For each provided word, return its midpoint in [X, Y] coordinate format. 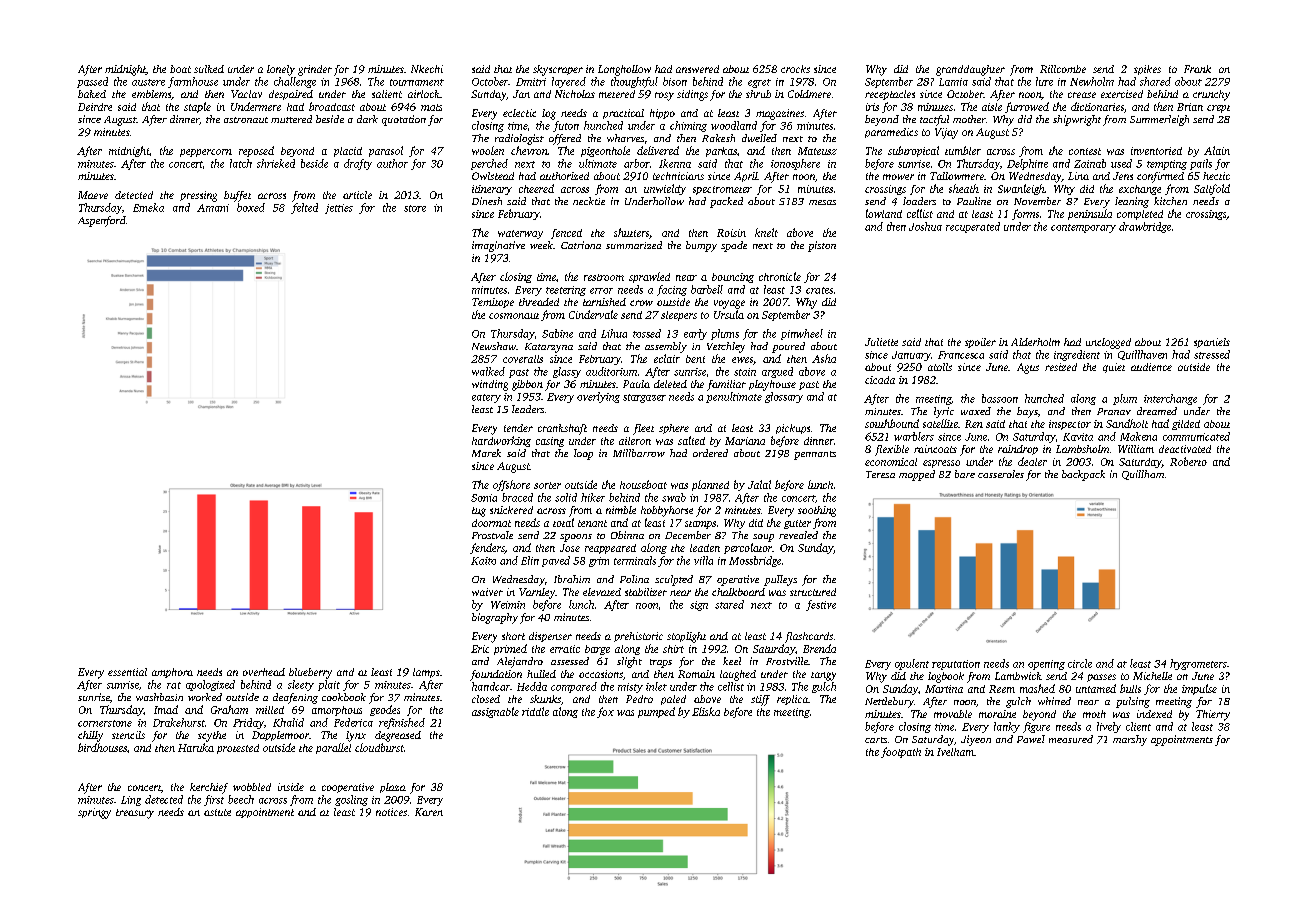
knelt [766, 232]
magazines [780, 114]
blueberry [310, 673]
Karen [429, 812]
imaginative [498, 246]
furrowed [1027, 107]
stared [729, 604]
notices [391, 812]
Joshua [925, 226]
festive [821, 605]
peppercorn [206, 153]
